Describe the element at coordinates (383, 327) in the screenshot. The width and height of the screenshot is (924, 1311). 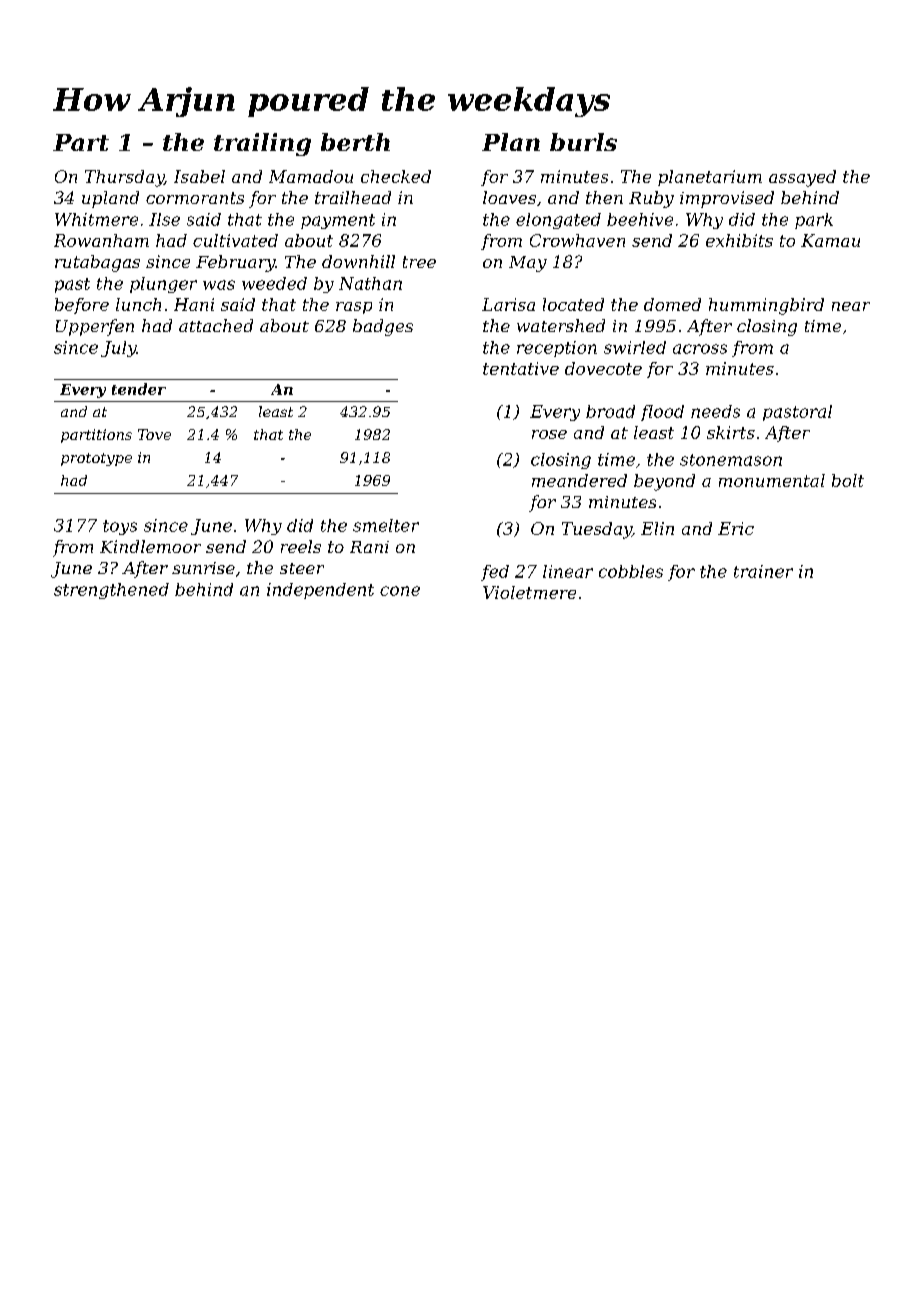
I see `badges` at that location.
